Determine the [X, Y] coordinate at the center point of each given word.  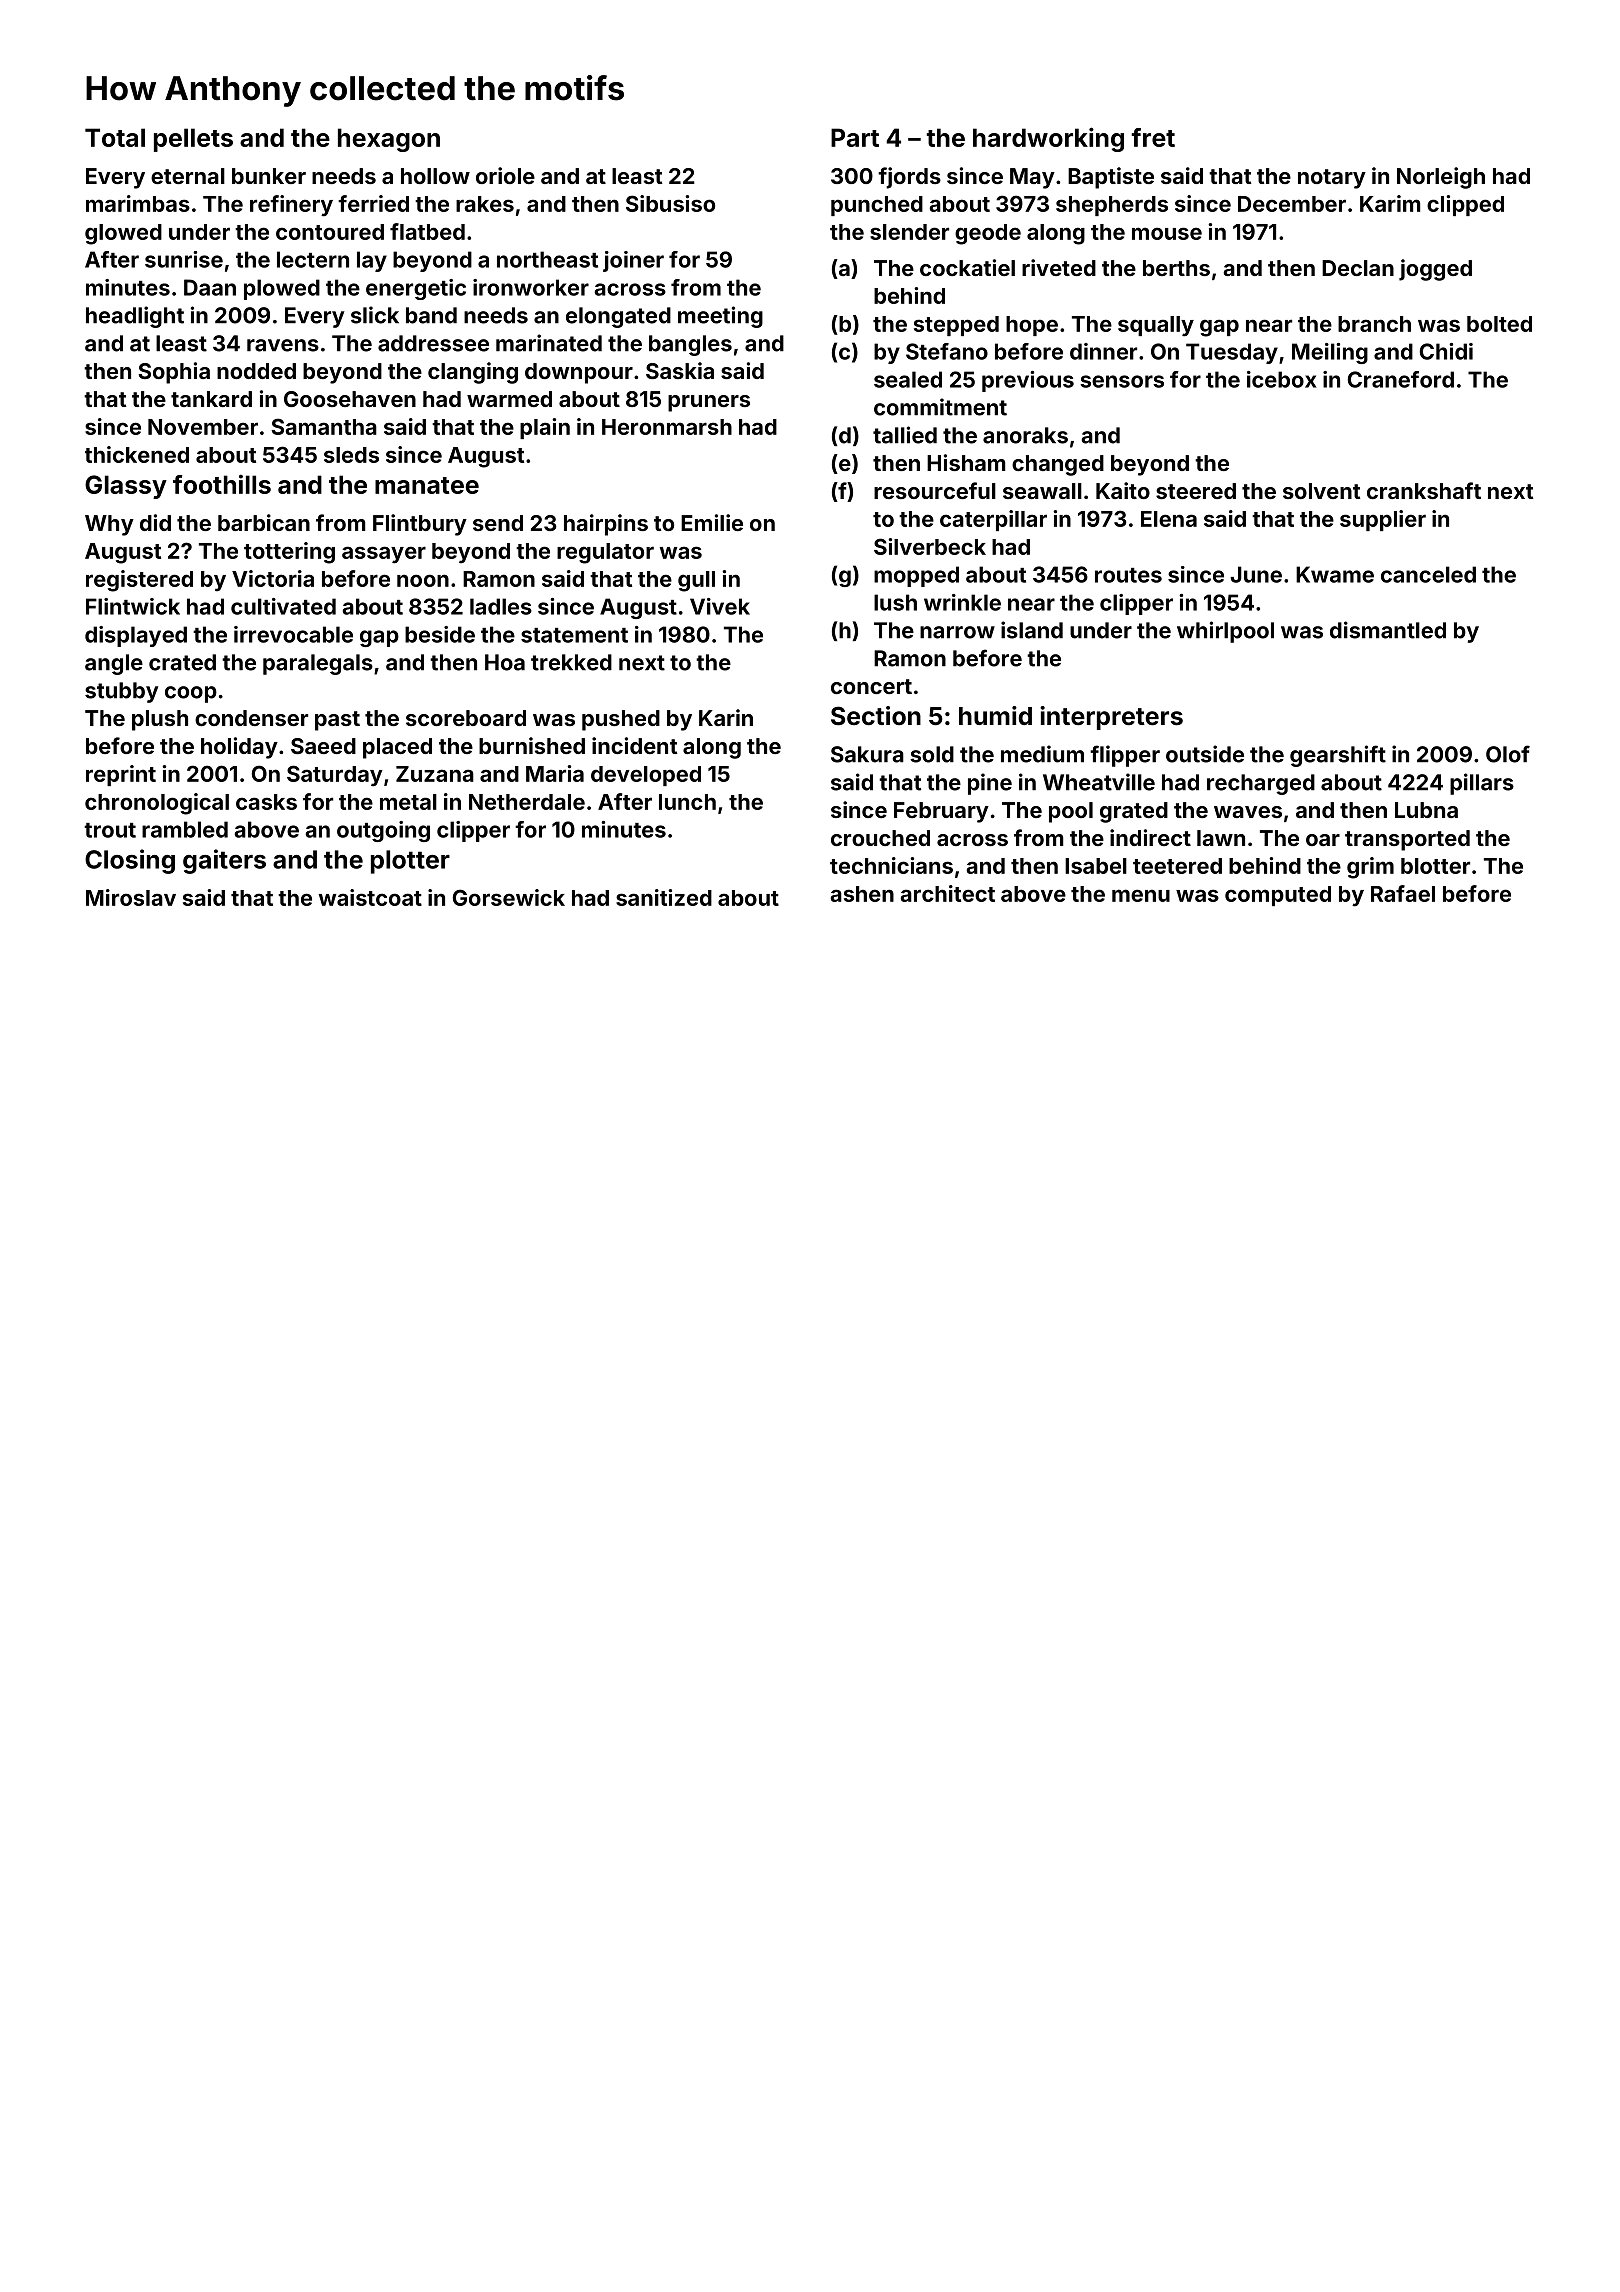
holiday [239, 748]
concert [871, 686]
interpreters [1111, 718]
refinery [291, 206]
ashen [862, 894]
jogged [1435, 270]
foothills [222, 484]
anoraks [1025, 435]
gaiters [224, 861]
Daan [210, 287]
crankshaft [1424, 490]
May [1032, 178]
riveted [1059, 267]
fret [1153, 137]
